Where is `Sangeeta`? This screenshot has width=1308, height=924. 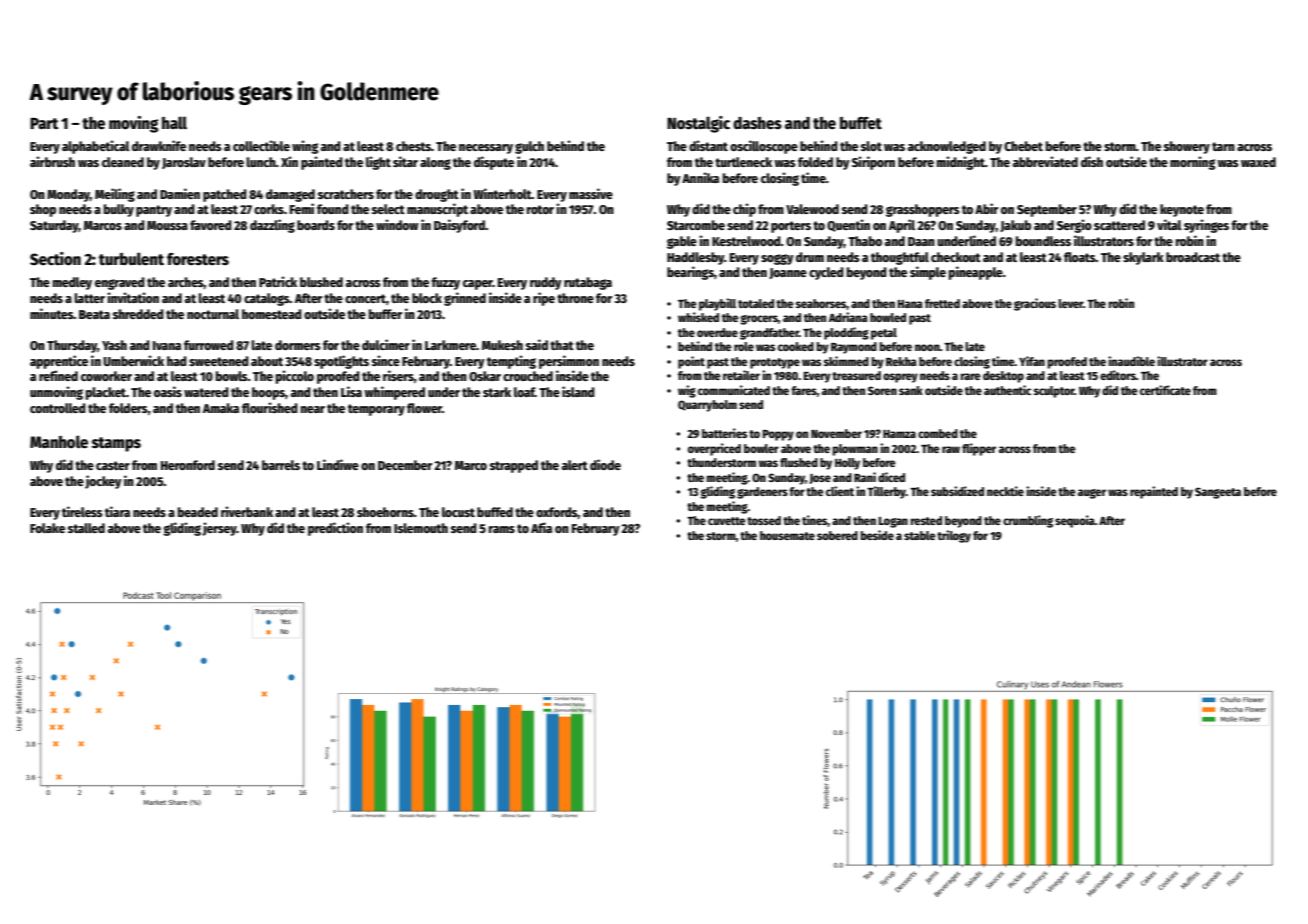
Sangeeta is located at coordinates (1218, 493).
